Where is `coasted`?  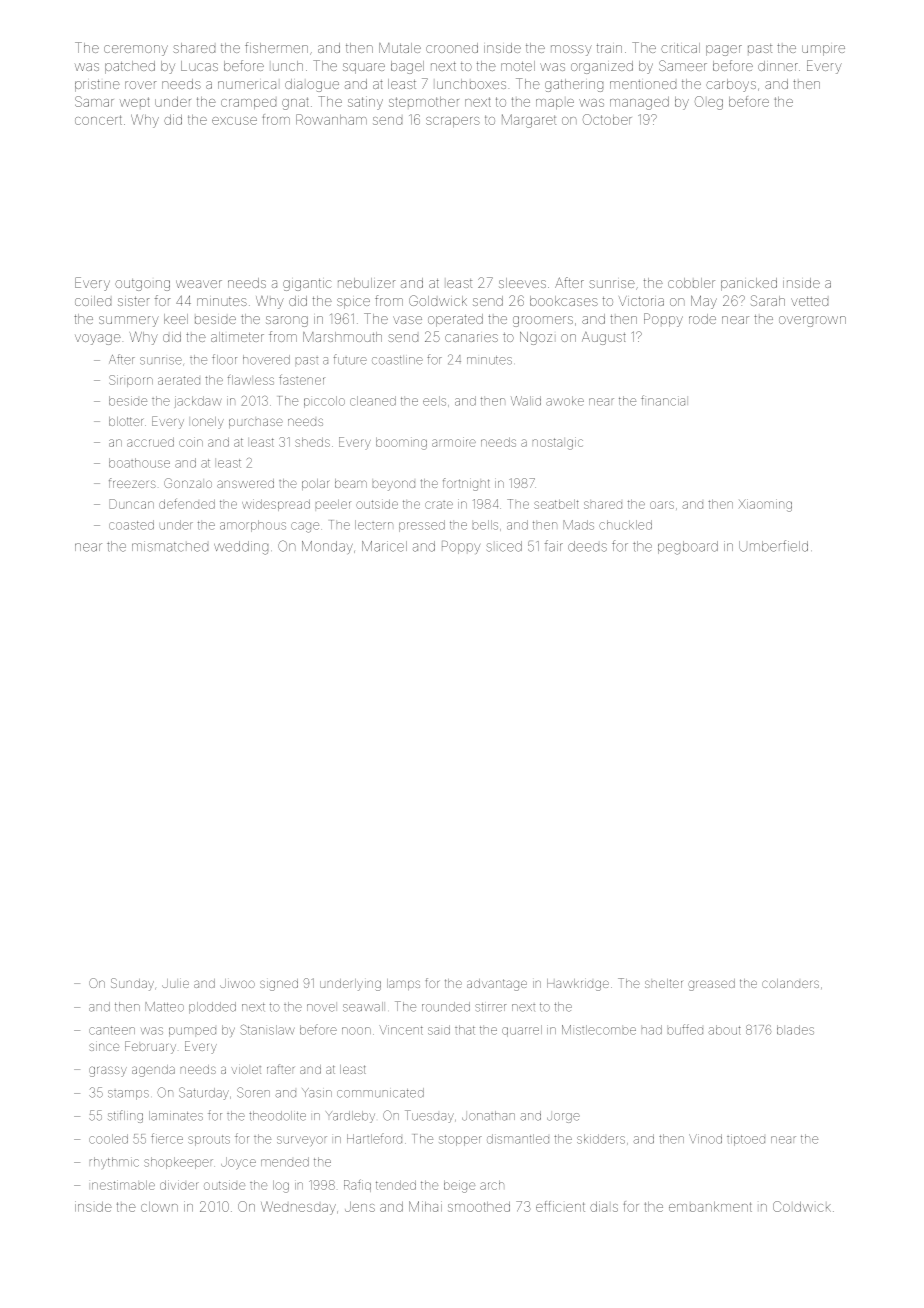 coasted is located at coordinates (131, 525).
